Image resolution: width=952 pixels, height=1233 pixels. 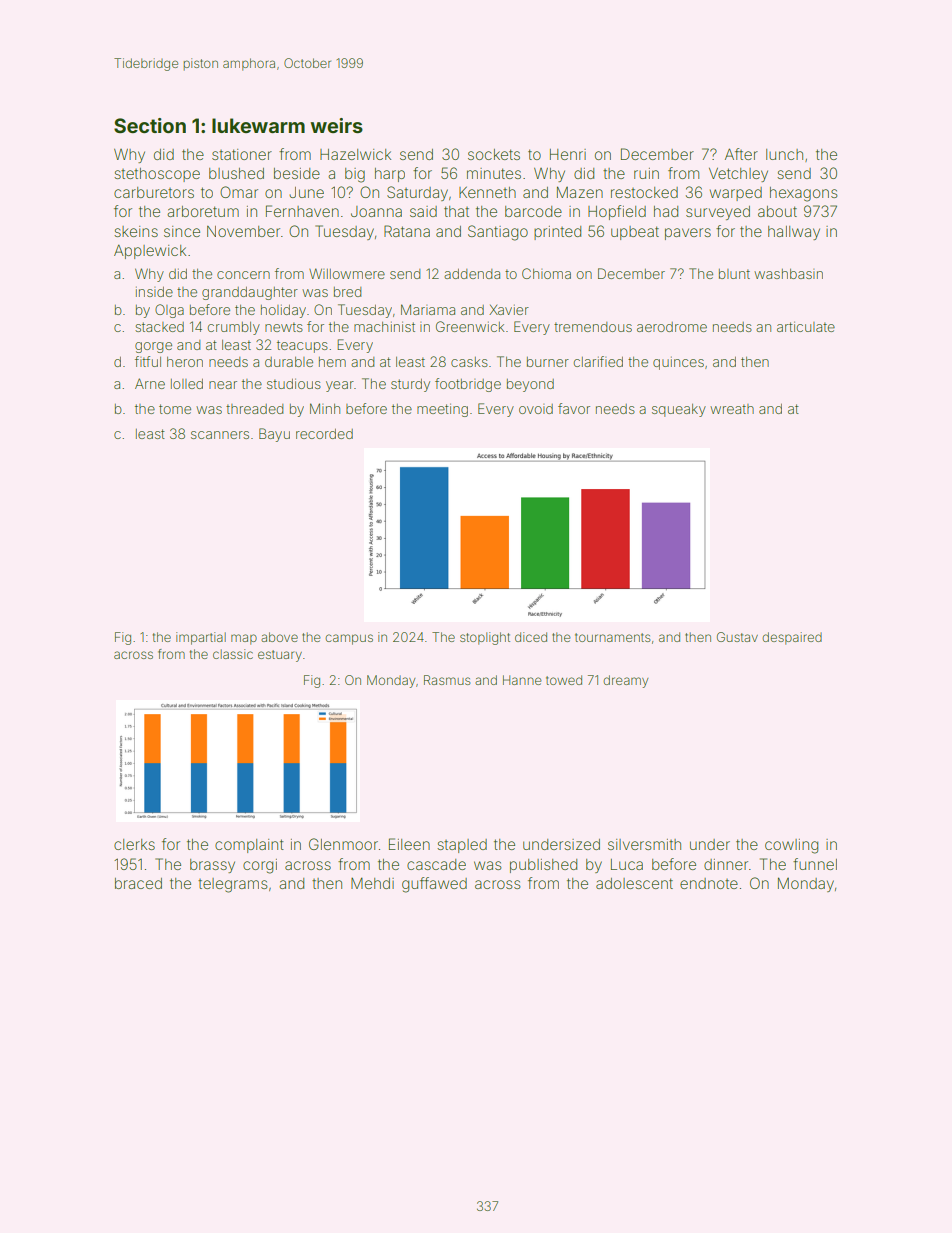 I want to click on complaint, so click(x=249, y=846).
